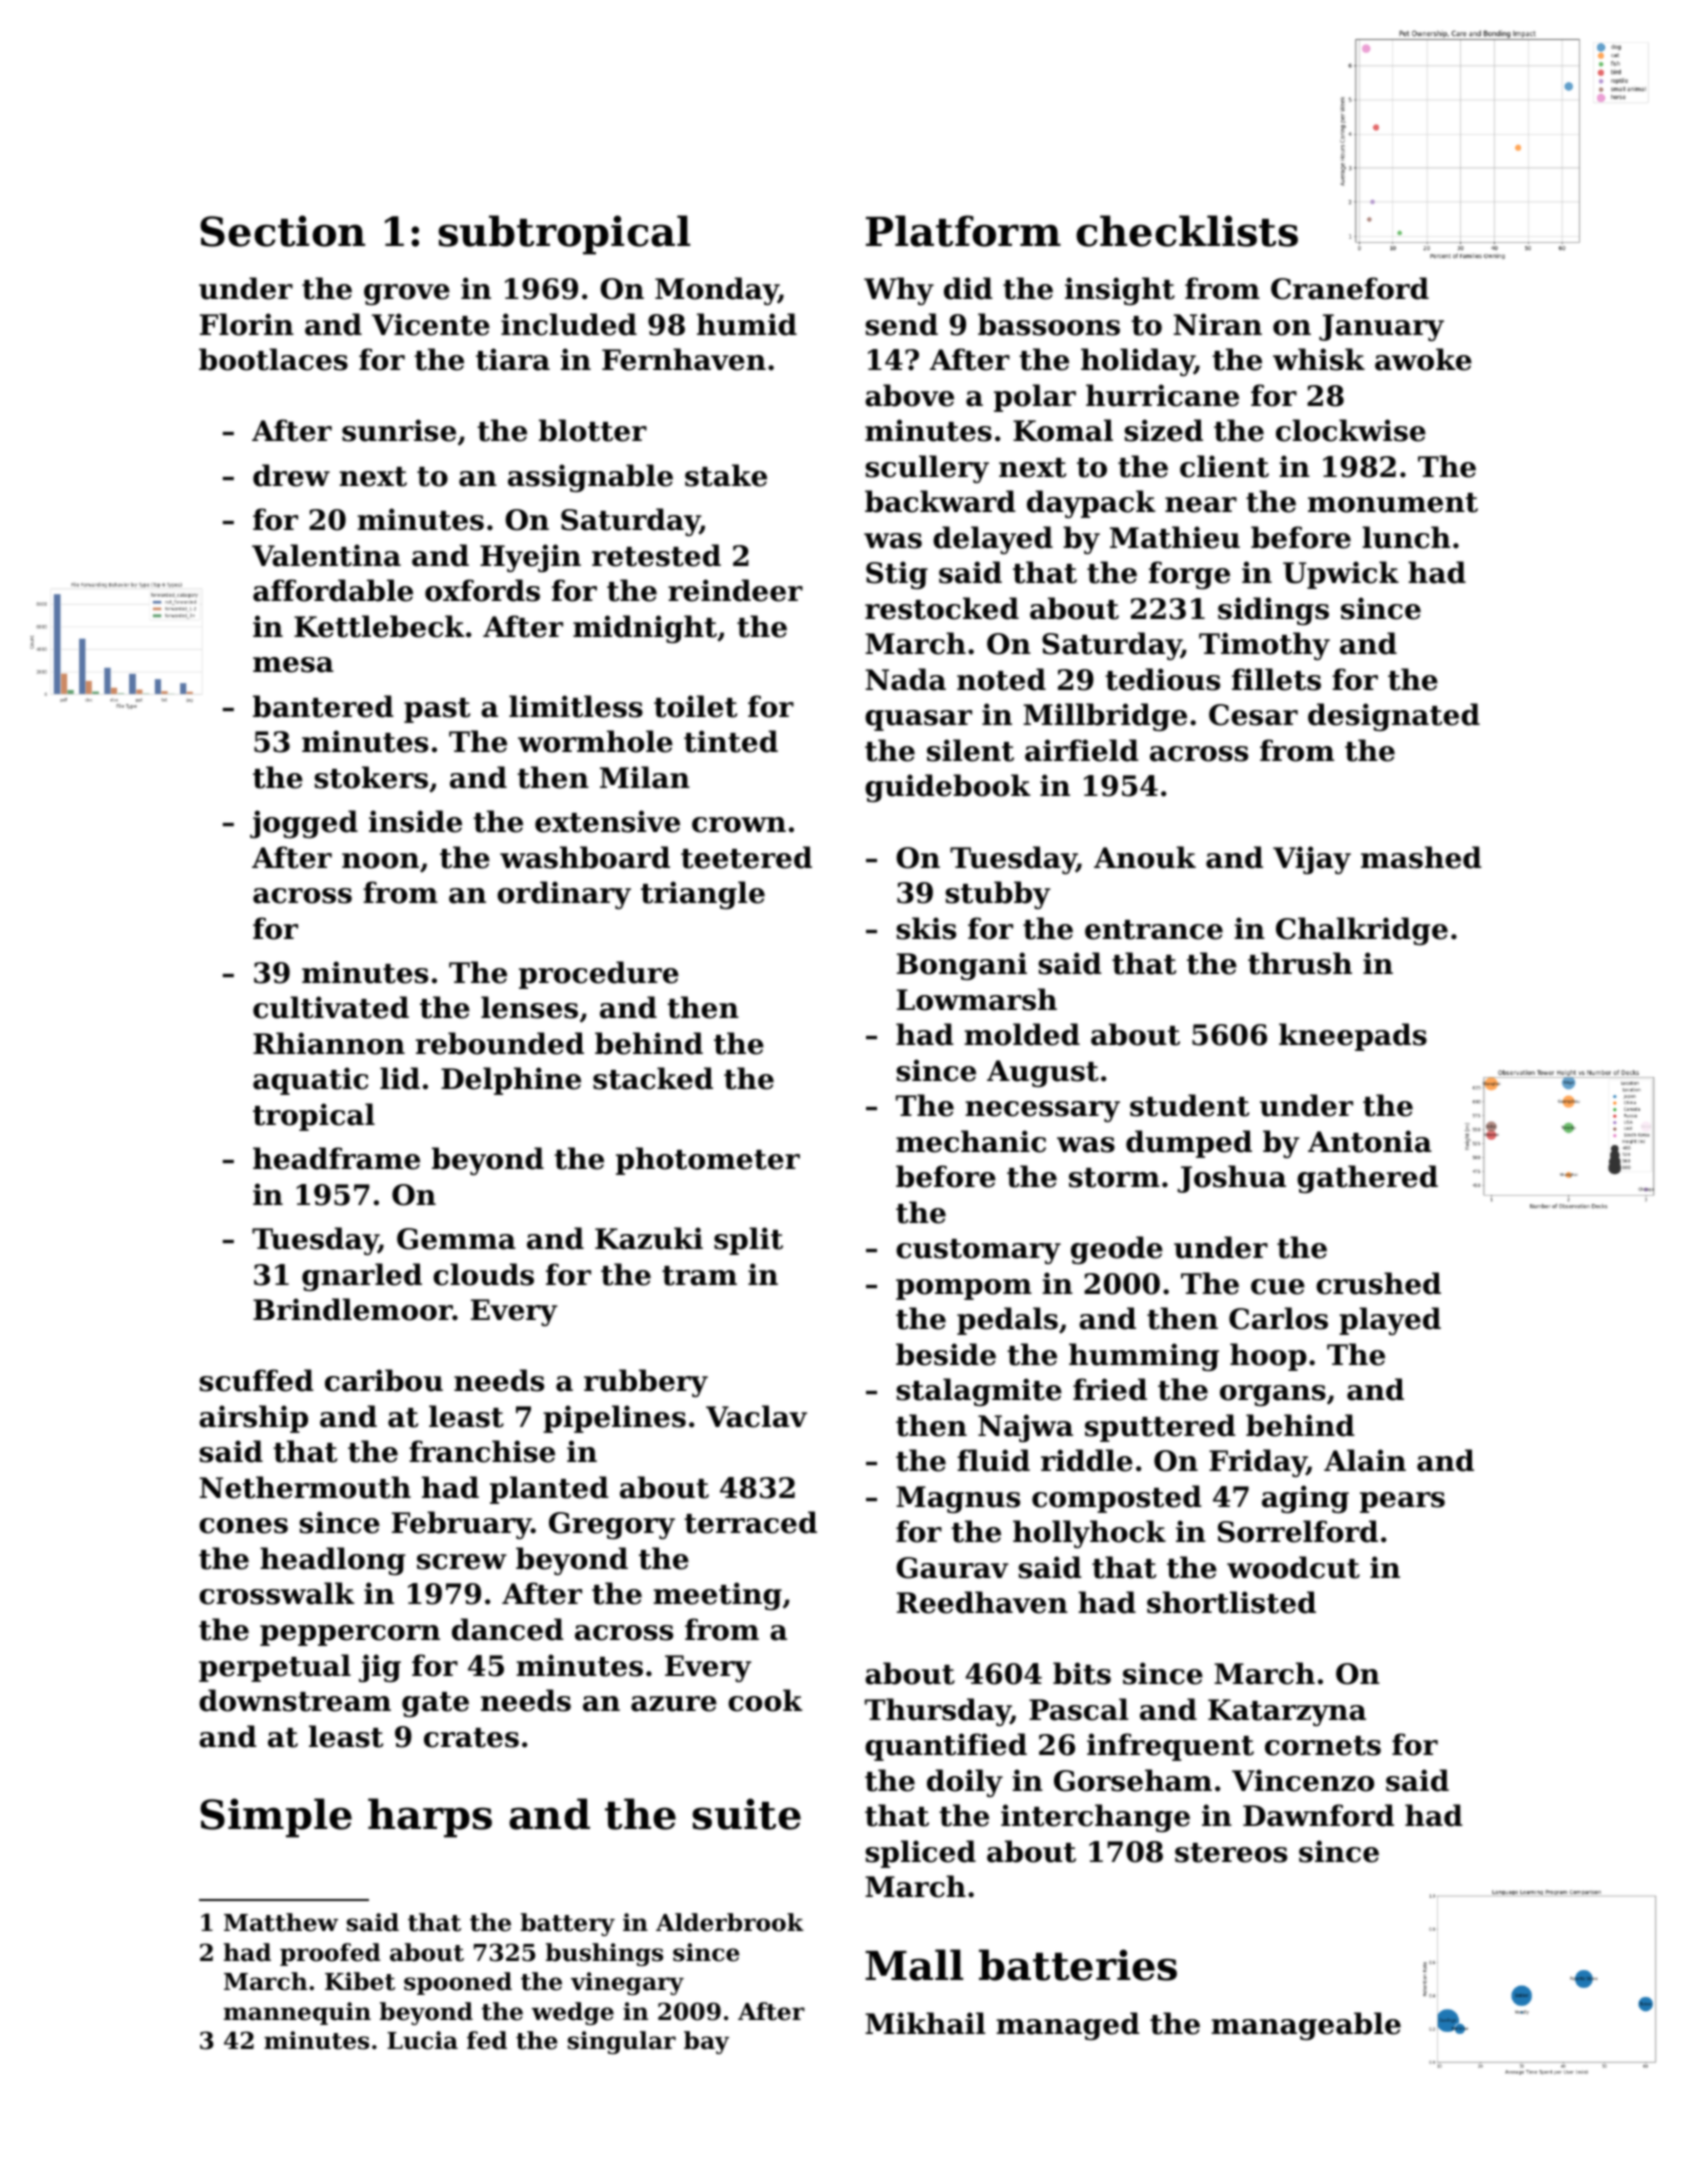  Describe the element at coordinates (291, 475) in the page. I see `drew` at that location.
